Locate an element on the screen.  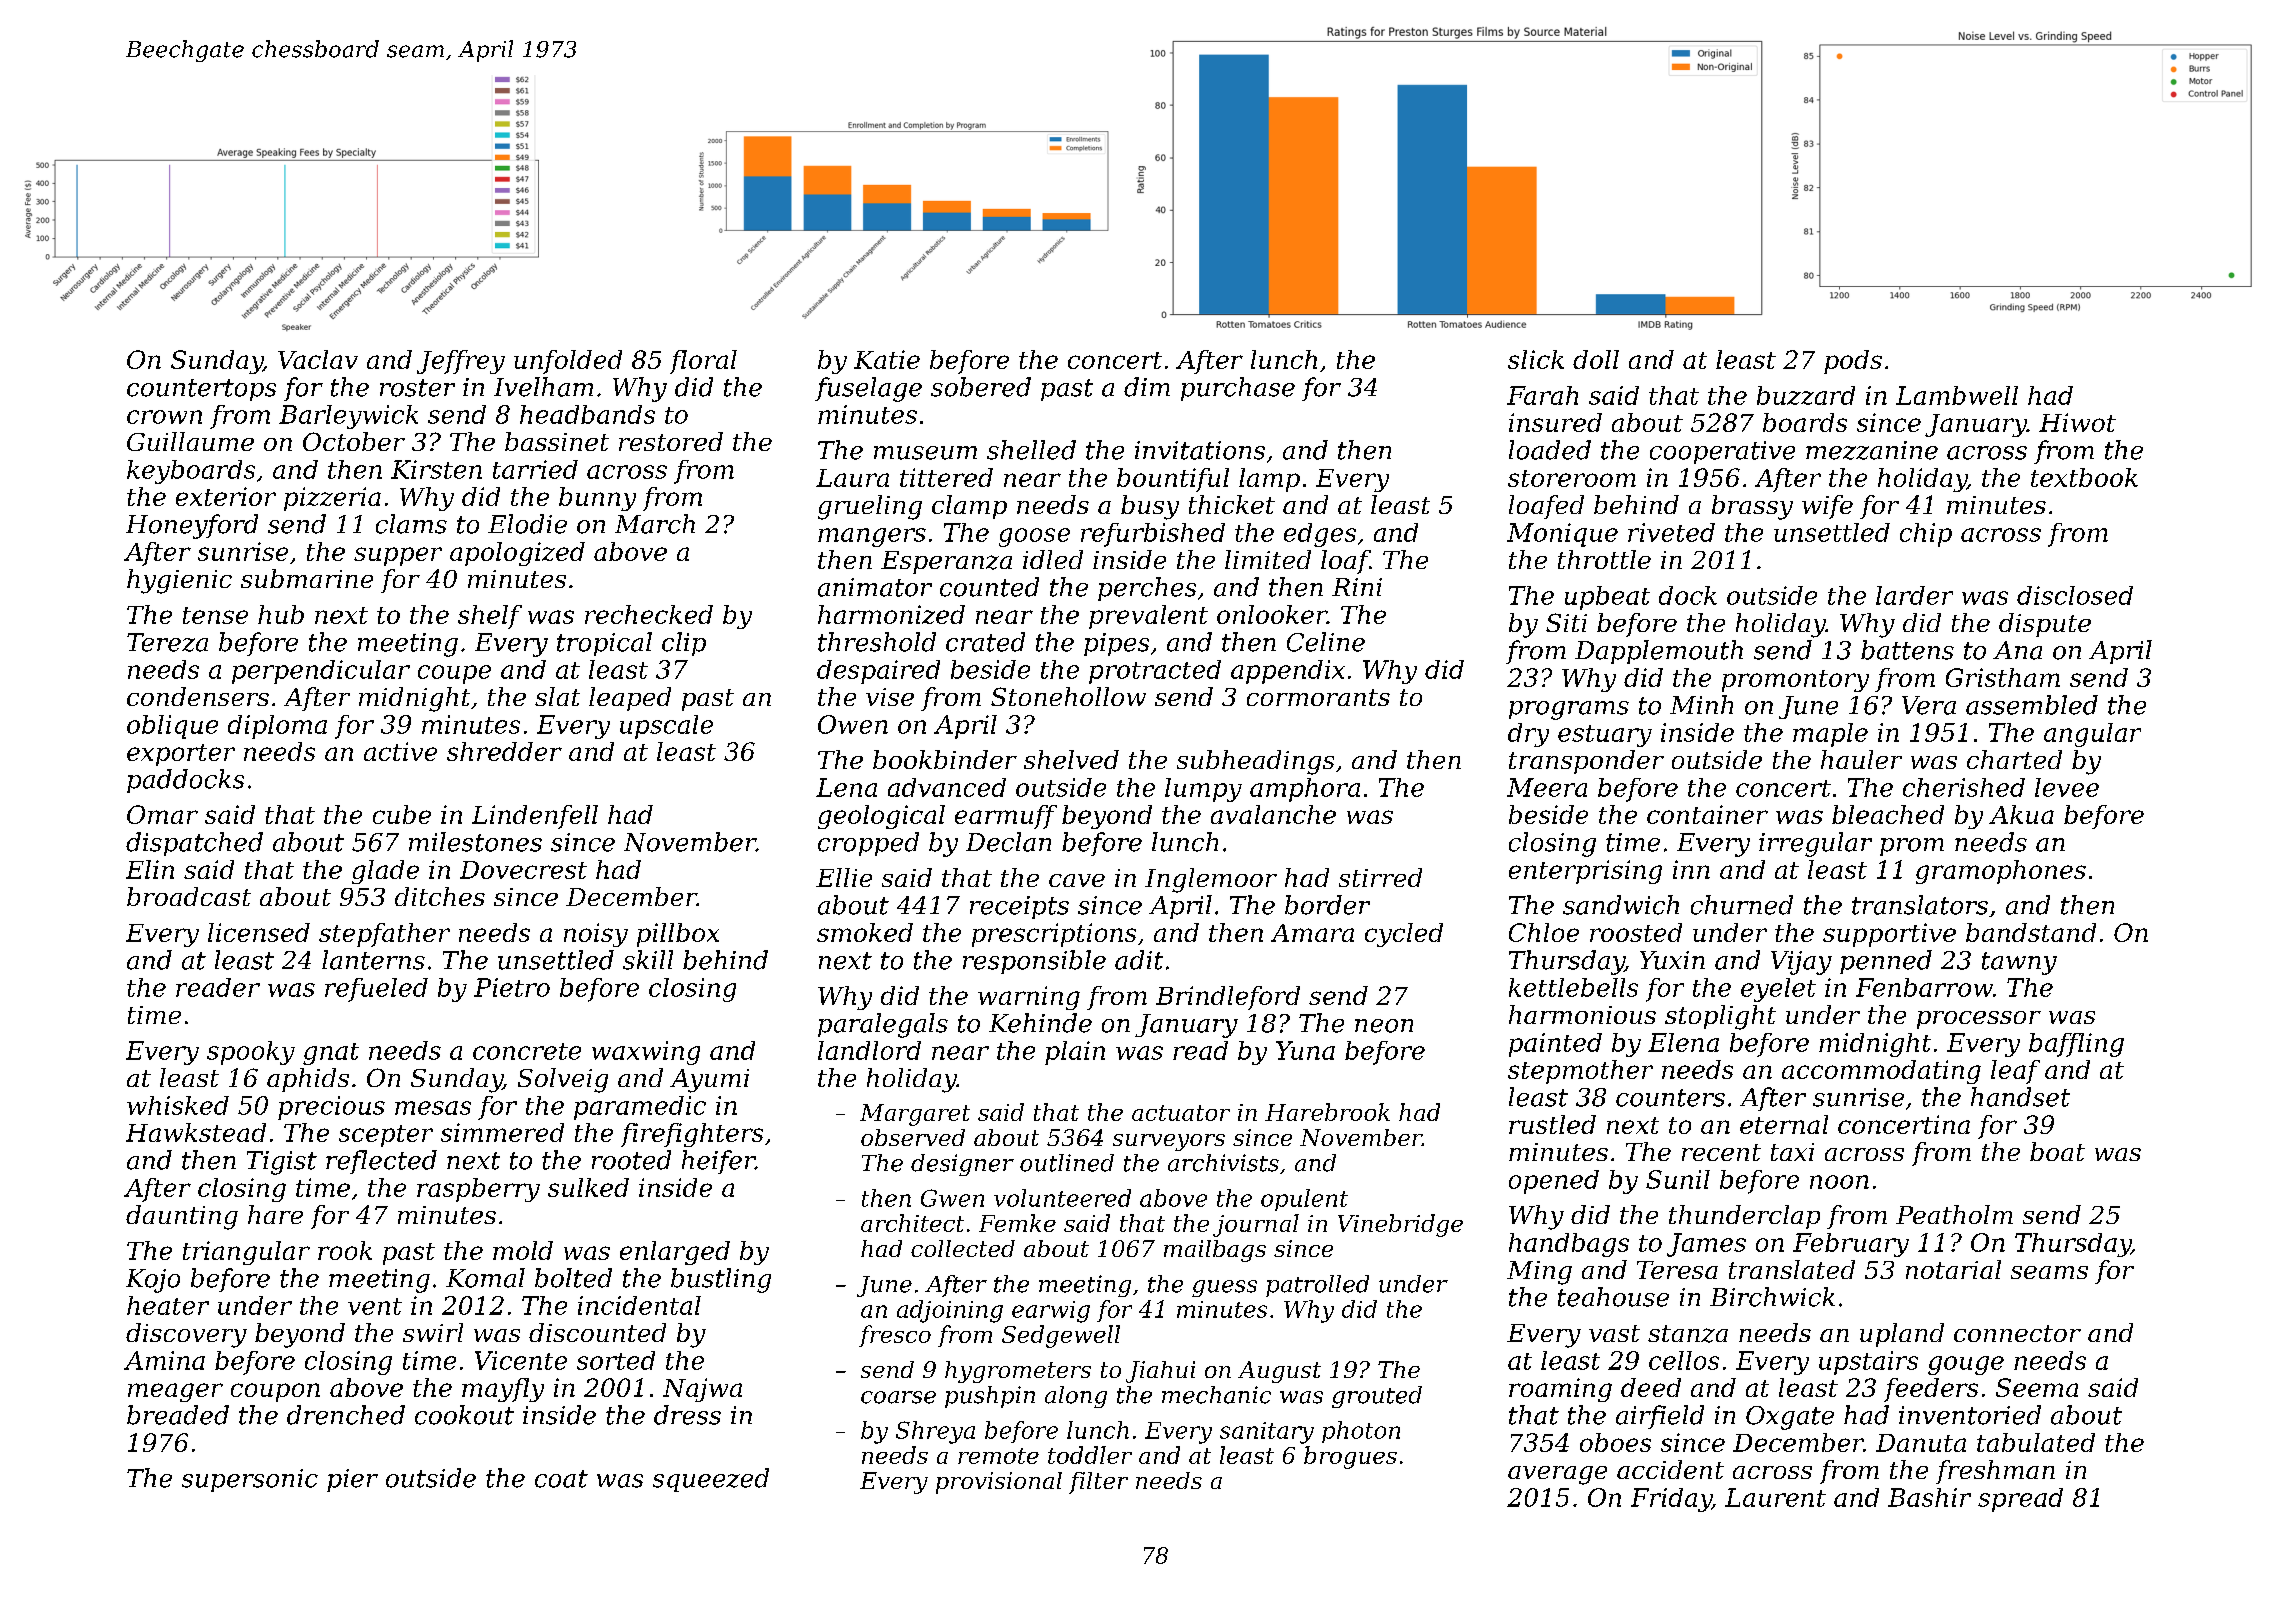
mezzanine is located at coordinates (1872, 450).
